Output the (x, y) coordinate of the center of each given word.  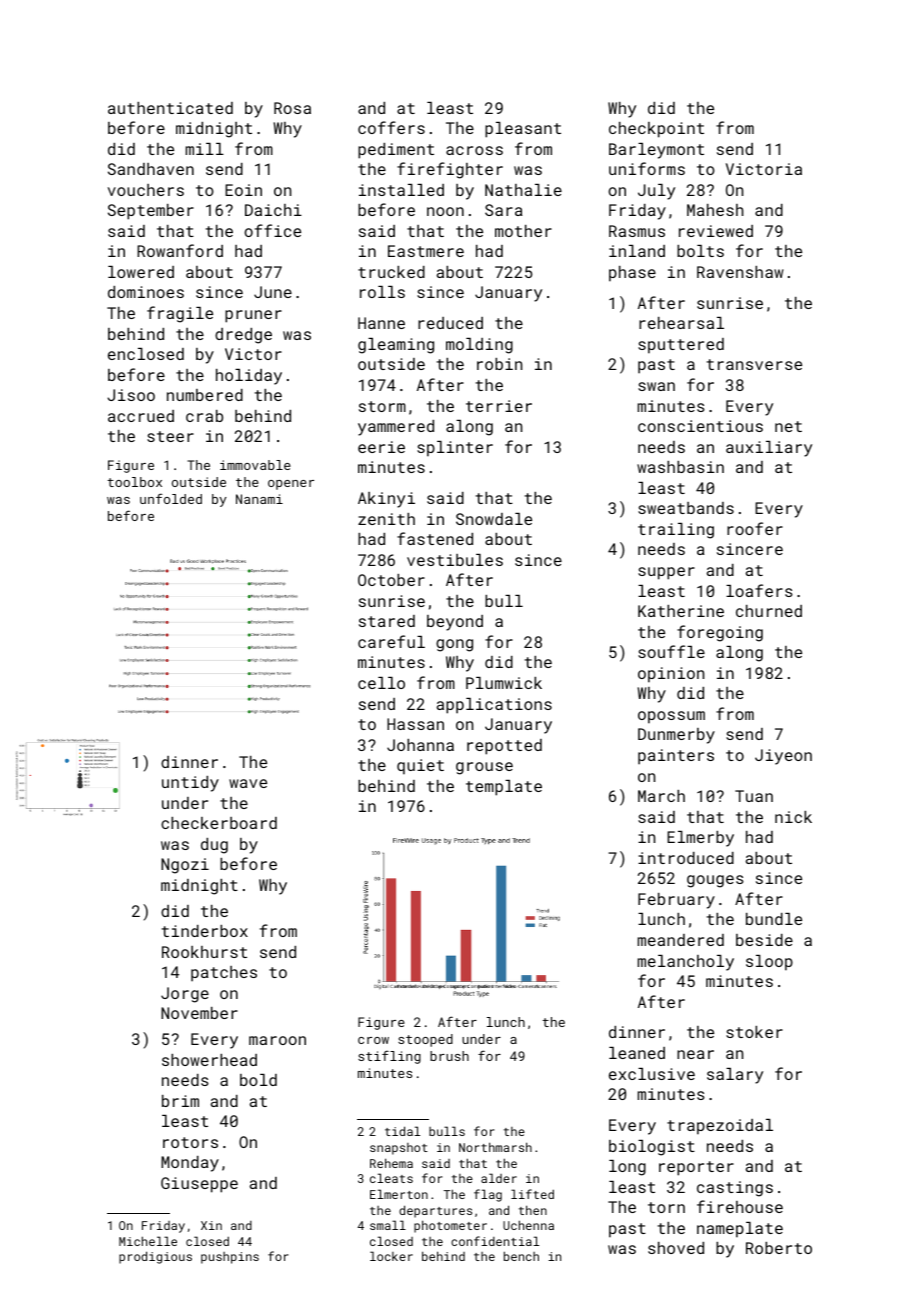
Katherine (681, 611)
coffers (391, 127)
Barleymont (656, 151)
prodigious (155, 1257)
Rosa (292, 108)
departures (435, 1211)
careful (391, 641)
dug (214, 846)
